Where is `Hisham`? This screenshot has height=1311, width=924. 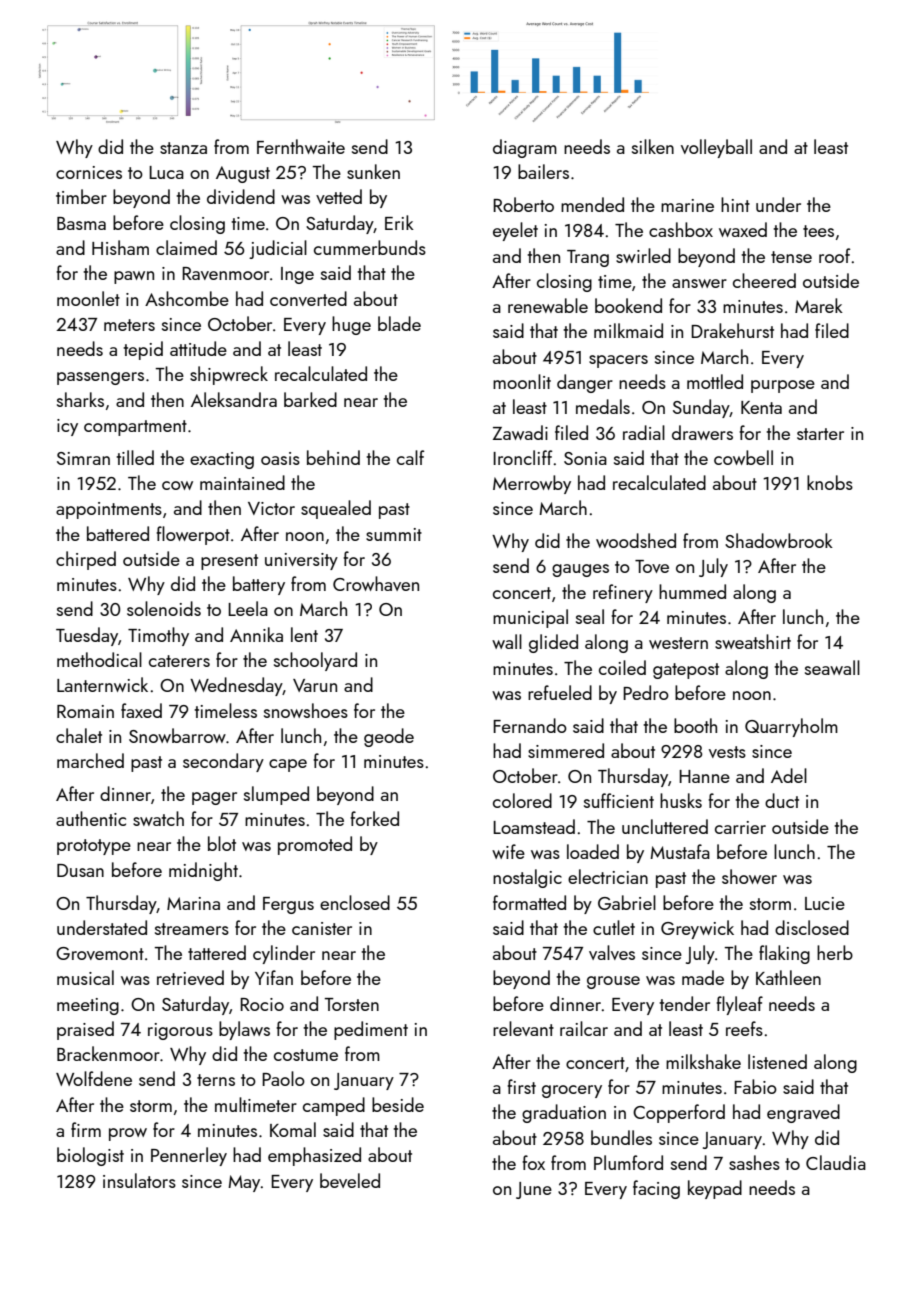
Hisham is located at coordinates (120, 247).
